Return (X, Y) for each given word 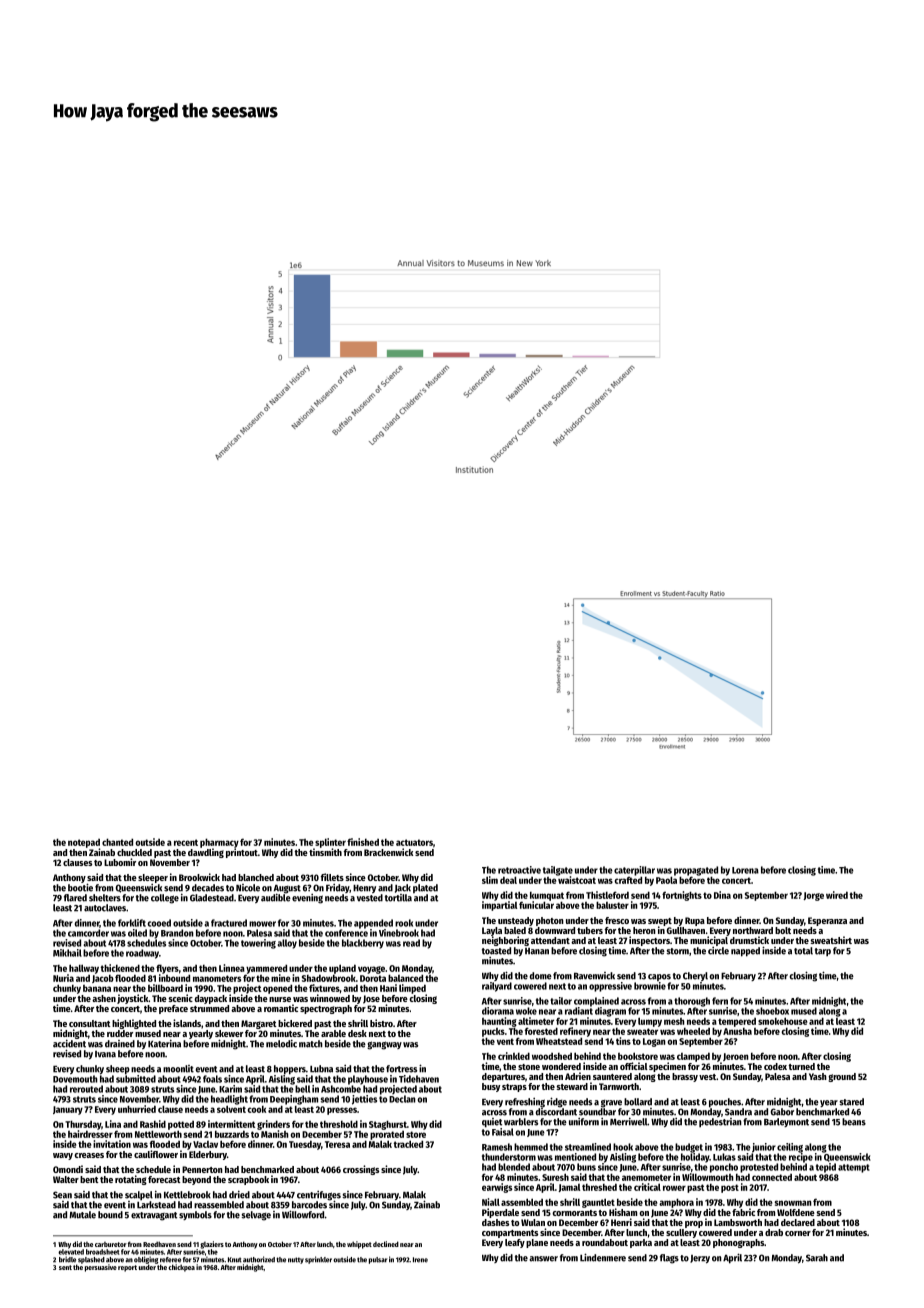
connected (772, 1177)
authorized (259, 1259)
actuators (414, 842)
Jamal (569, 1188)
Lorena (745, 870)
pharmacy (219, 843)
